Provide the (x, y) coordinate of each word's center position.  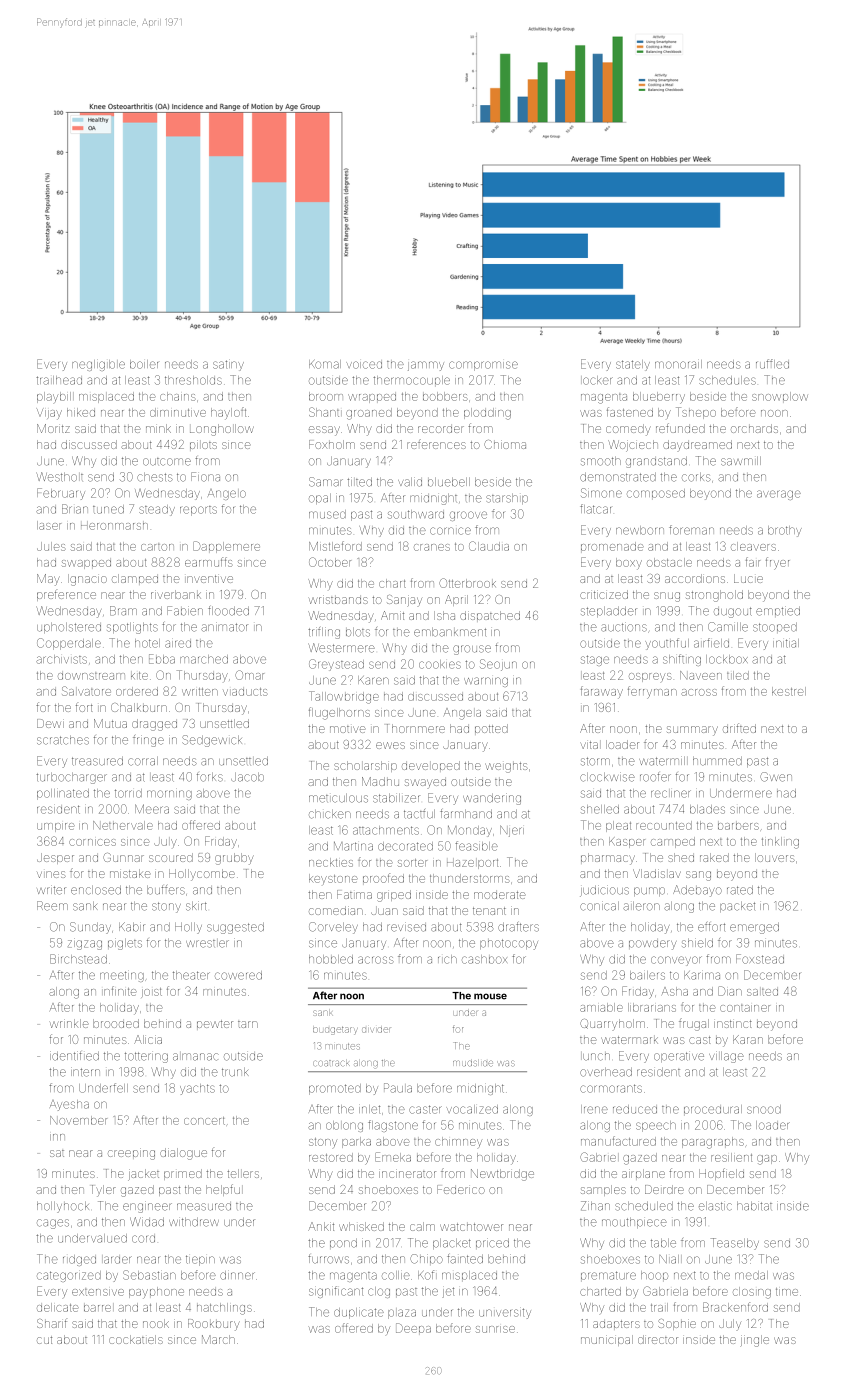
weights (506, 767)
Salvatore (86, 691)
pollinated (63, 794)
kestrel (789, 691)
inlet (369, 1109)
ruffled (772, 364)
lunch (596, 1057)
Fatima (354, 894)
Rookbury (214, 1325)
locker (598, 380)
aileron (641, 906)
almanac (195, 1057)
